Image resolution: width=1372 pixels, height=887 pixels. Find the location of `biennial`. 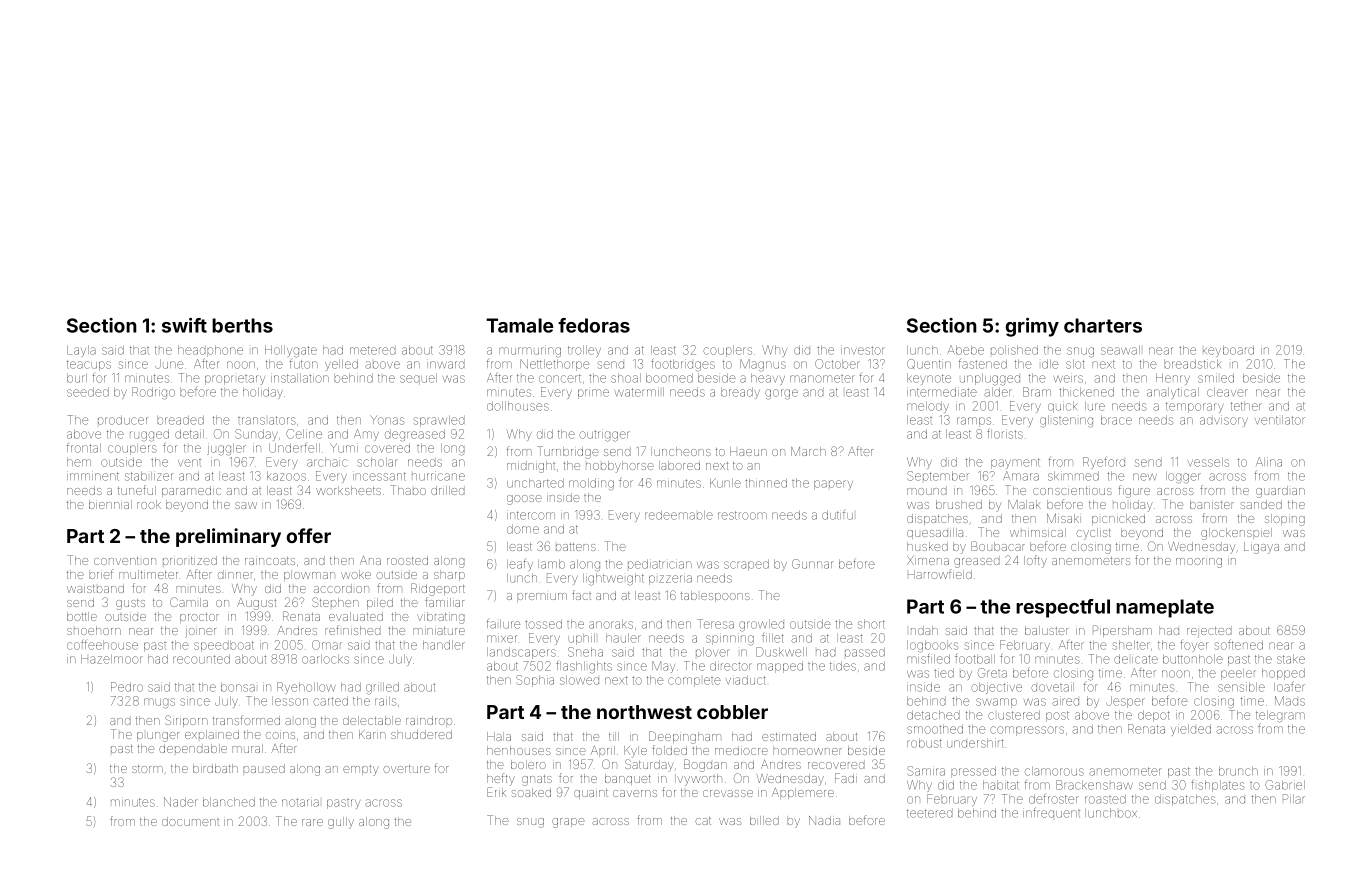

biennial is located at coordinates (110, 504).
